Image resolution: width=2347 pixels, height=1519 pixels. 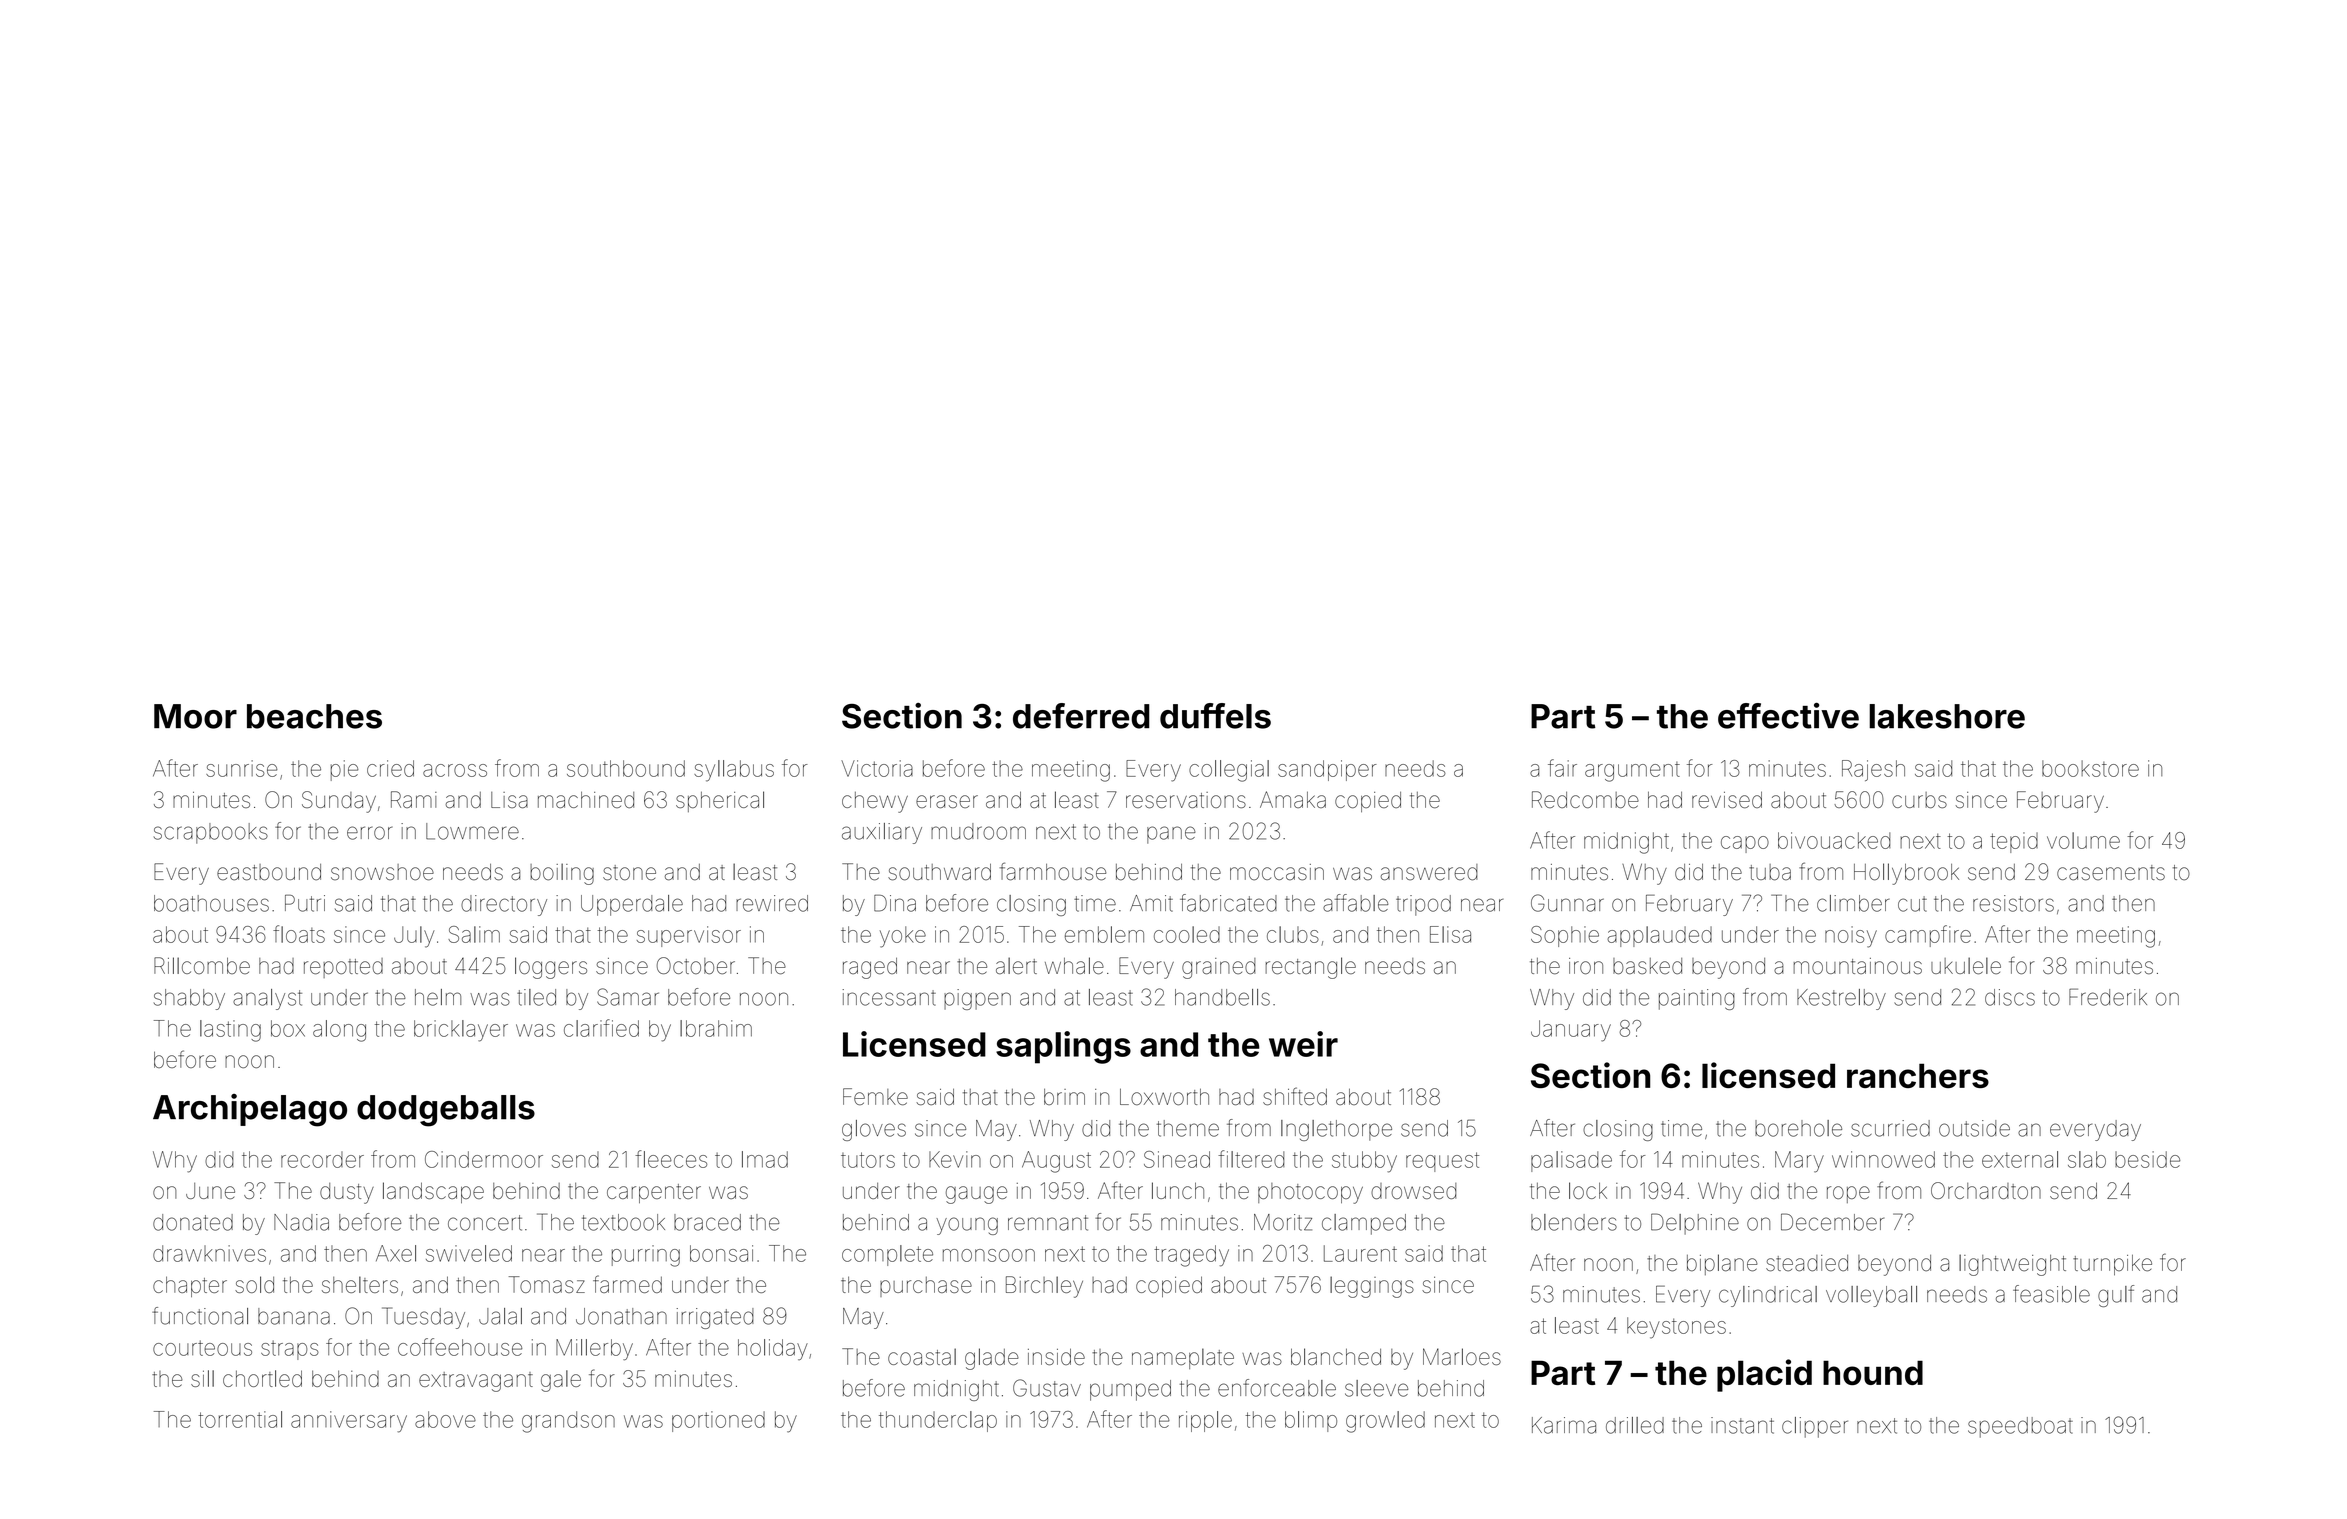 What do you see at coordinates (1974, 1128) in the document?
I see `outside` at bounding box center [1974, 1128].
